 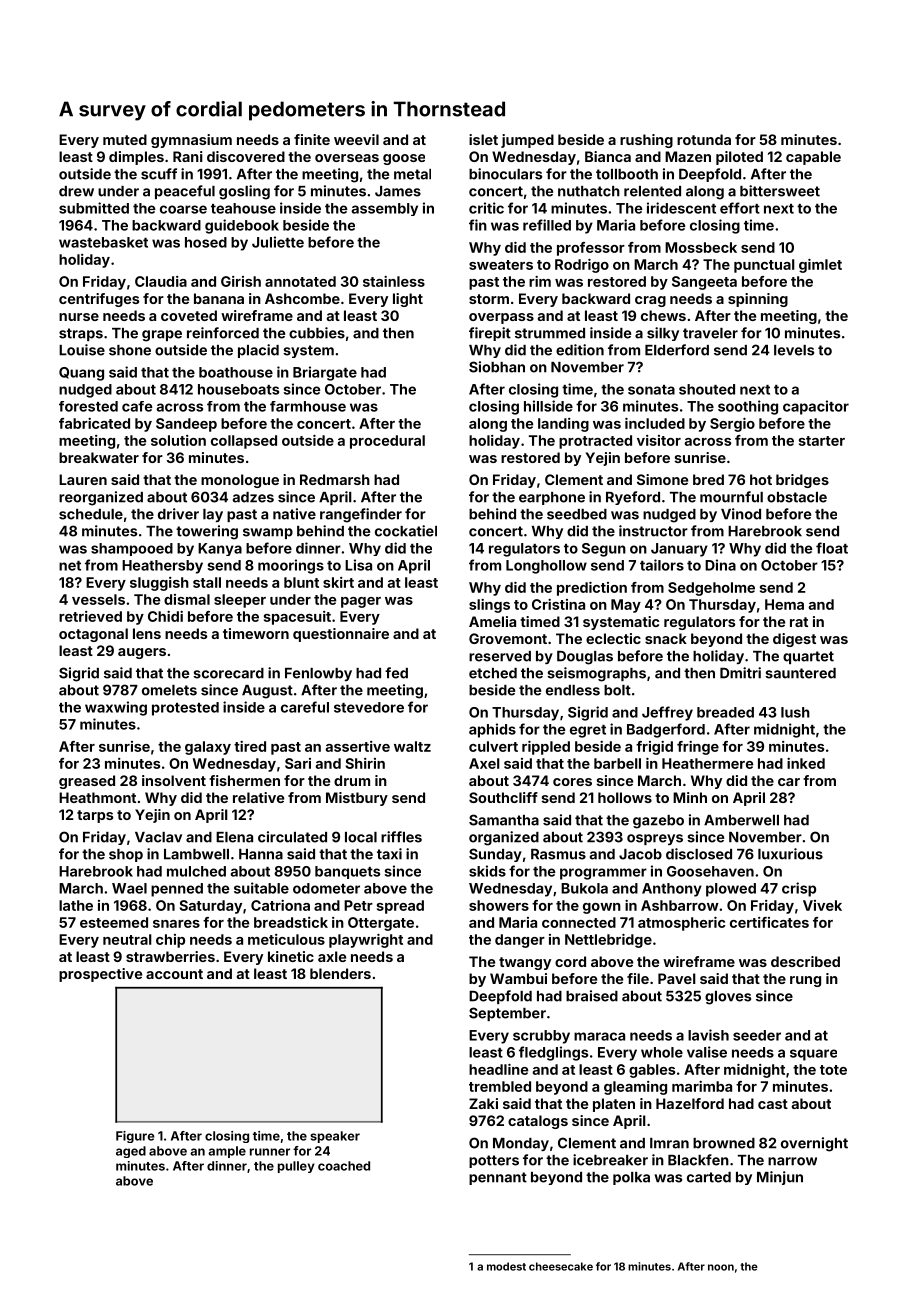 I want to click on coarse, so click(x=183, y=209).
